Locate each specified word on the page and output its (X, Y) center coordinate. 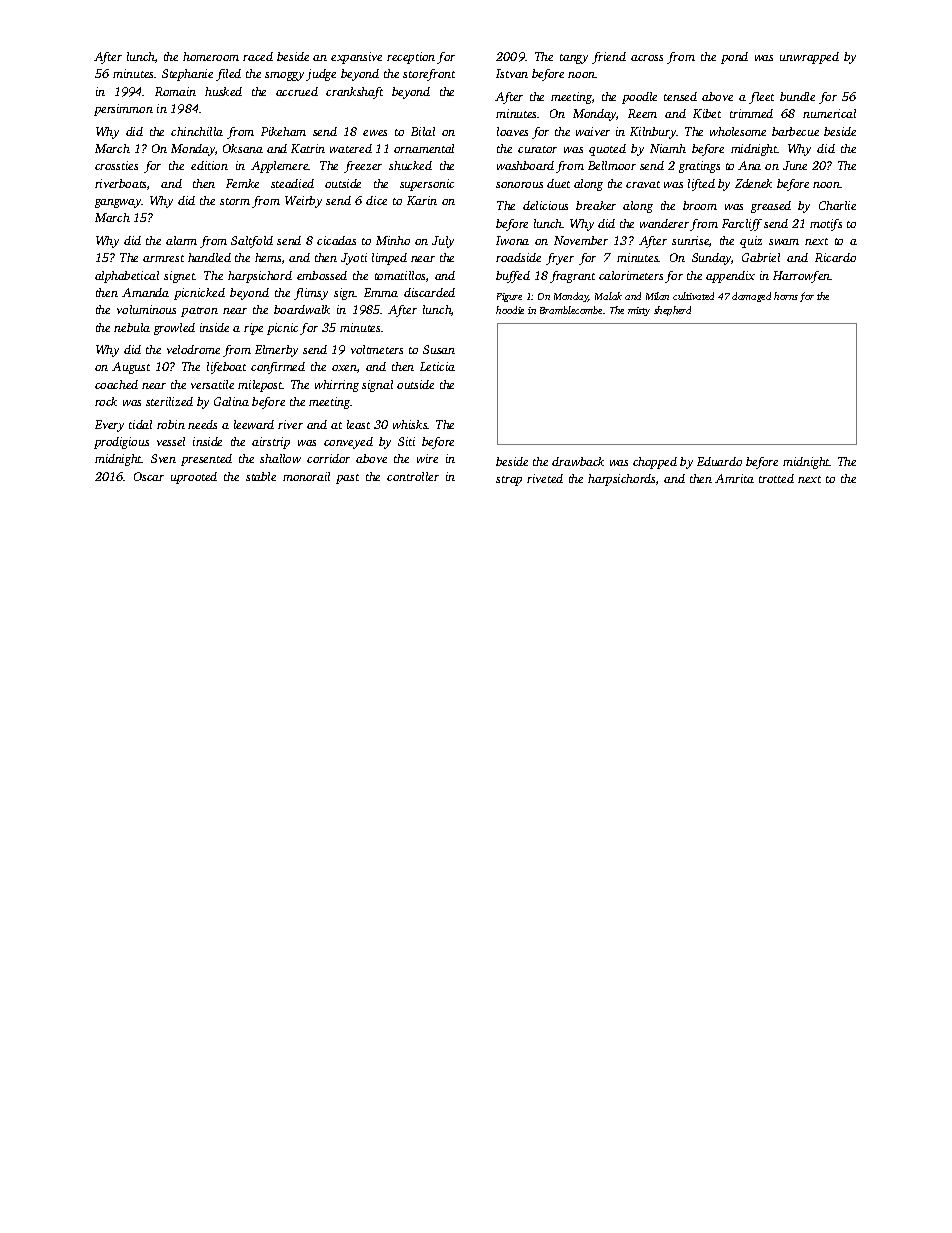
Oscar (149, 476)
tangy (574, 59)
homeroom (211, 56)
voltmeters (377, 349)
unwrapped (809, 58)
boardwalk (302, 309)
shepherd (672, 311)
